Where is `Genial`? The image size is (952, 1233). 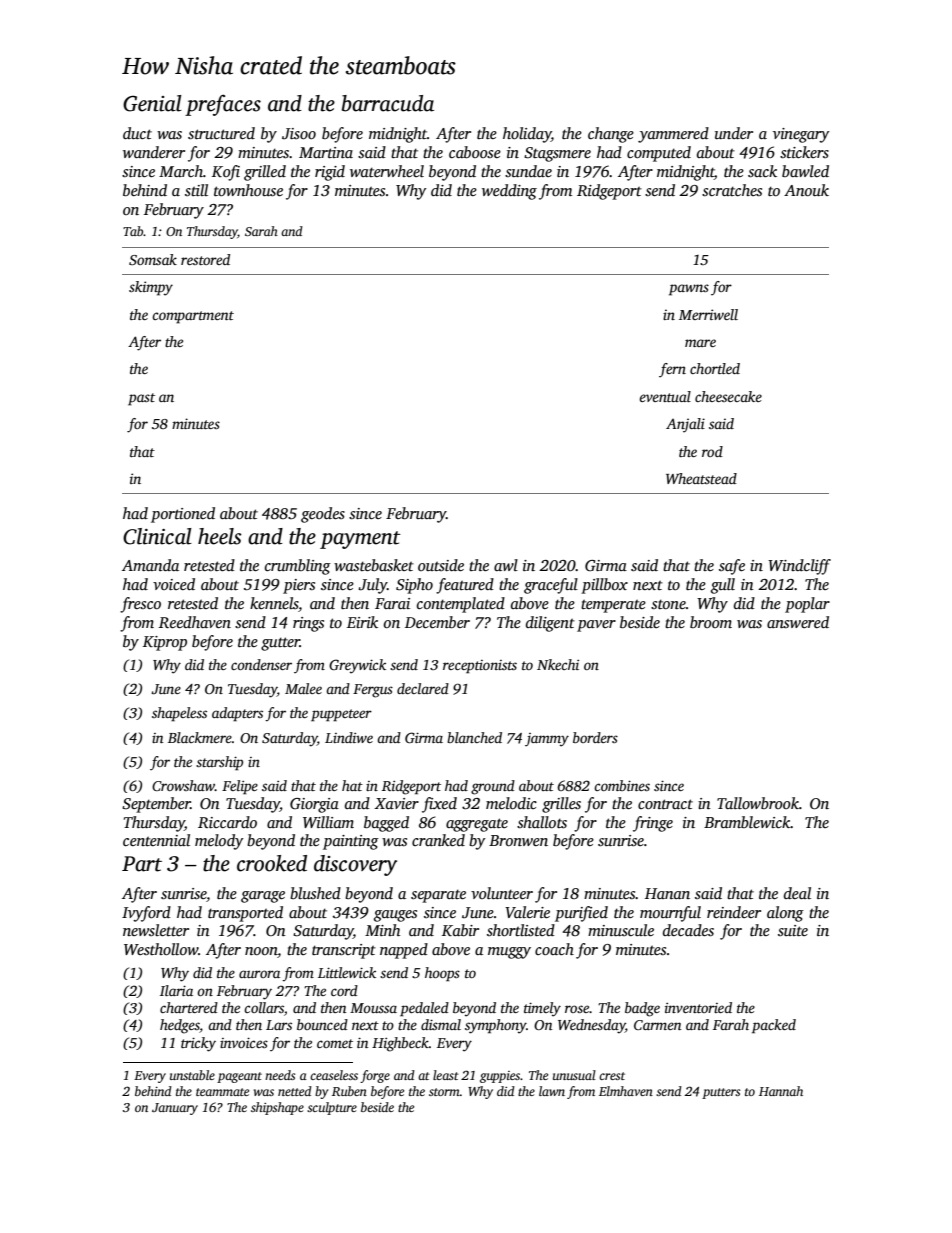 Genial is located at coordinates (152, 103).
